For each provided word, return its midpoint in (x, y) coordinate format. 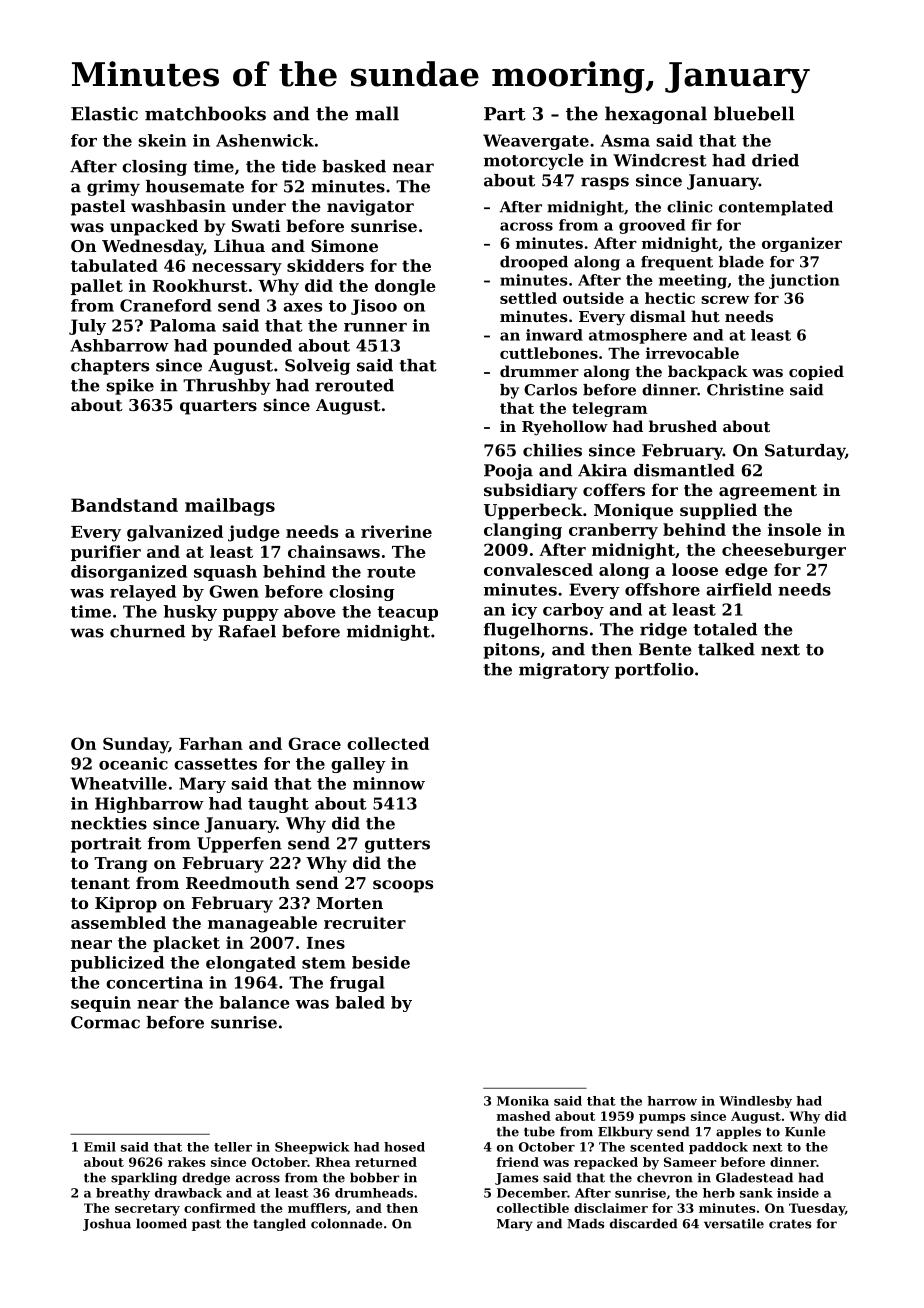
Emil (100, 1147)
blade (741, 262)
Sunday (136, 745)
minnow (389, 783)
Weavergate (536, 142)
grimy (113, 188)
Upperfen (239, 845)
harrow (672, 1101)
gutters (397, 845)
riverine (396, 531)
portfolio (654, 671)
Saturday (805, 452)
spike (130, 387)
